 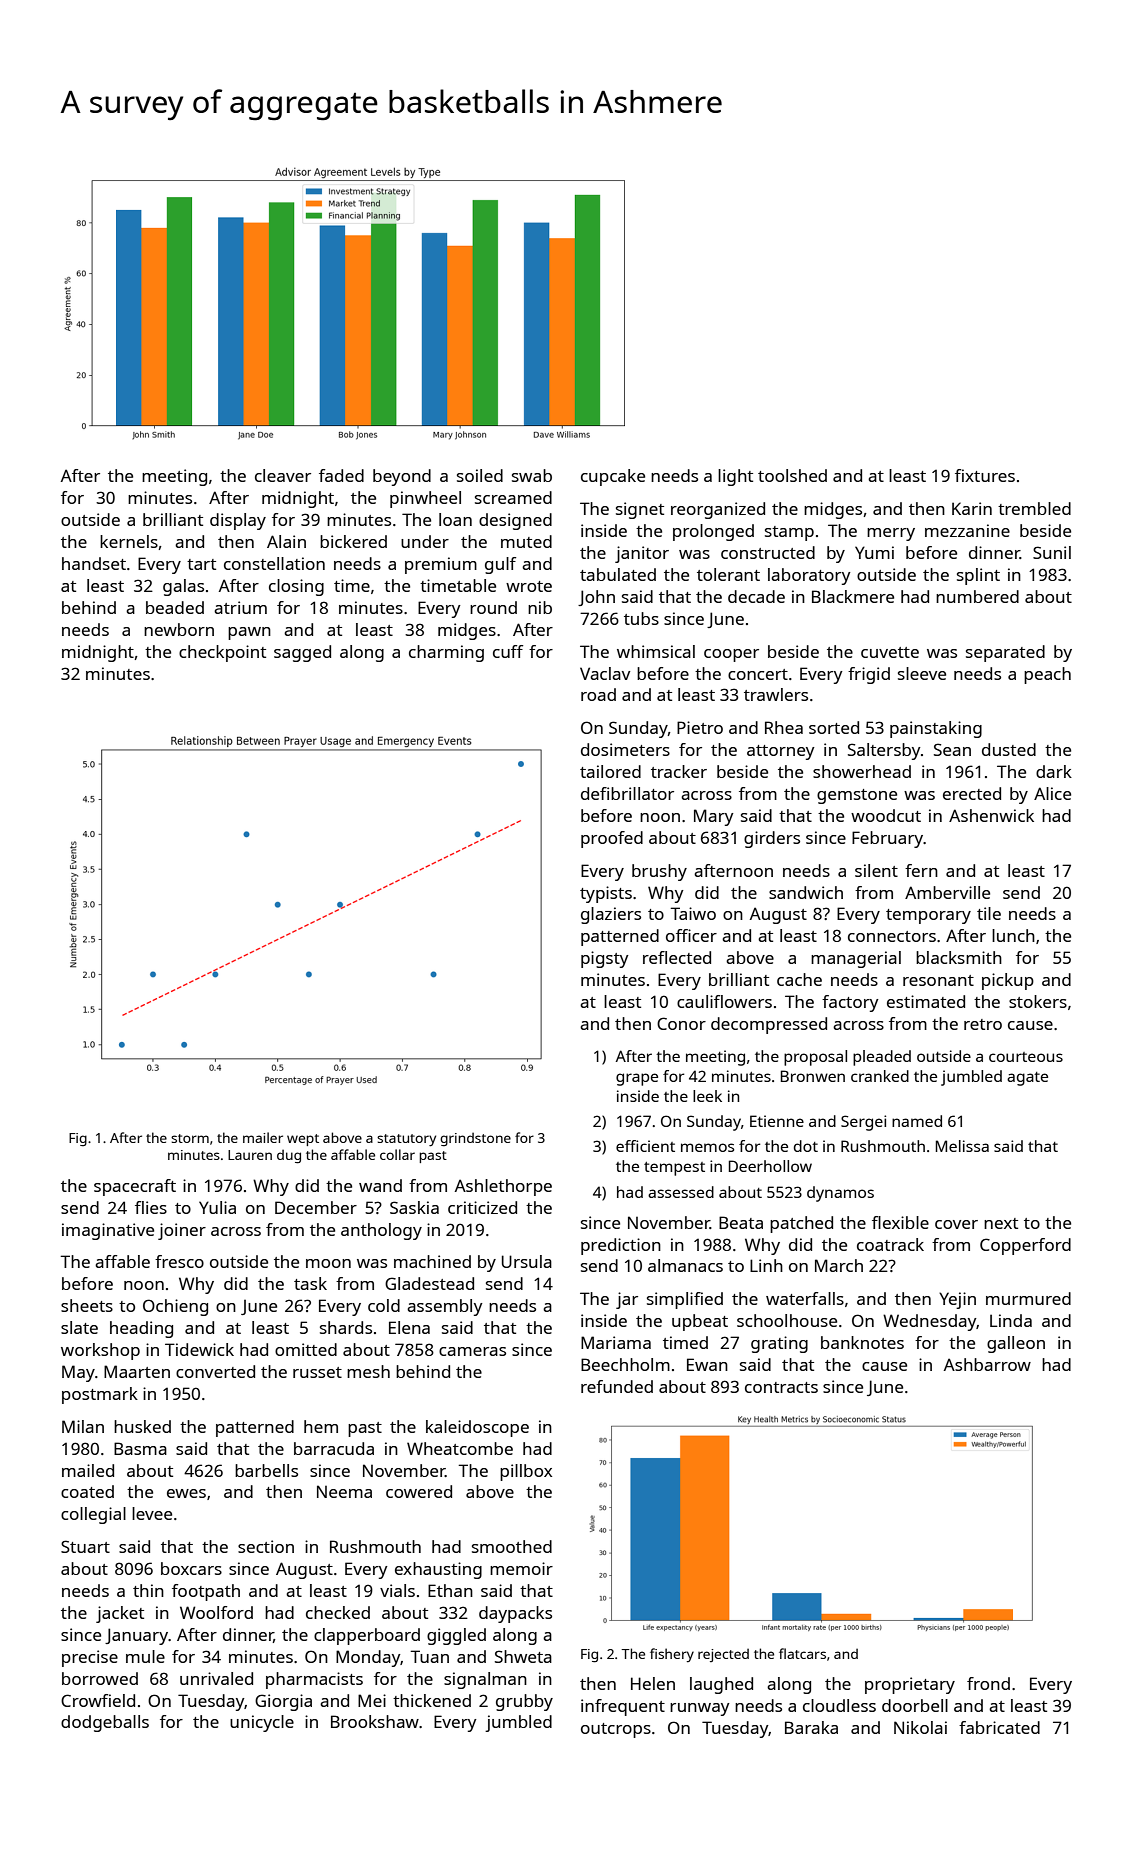 What do you see at coordinates (613, 477) in the page?
I see `cupcake` at bounding box center [613, 477].
